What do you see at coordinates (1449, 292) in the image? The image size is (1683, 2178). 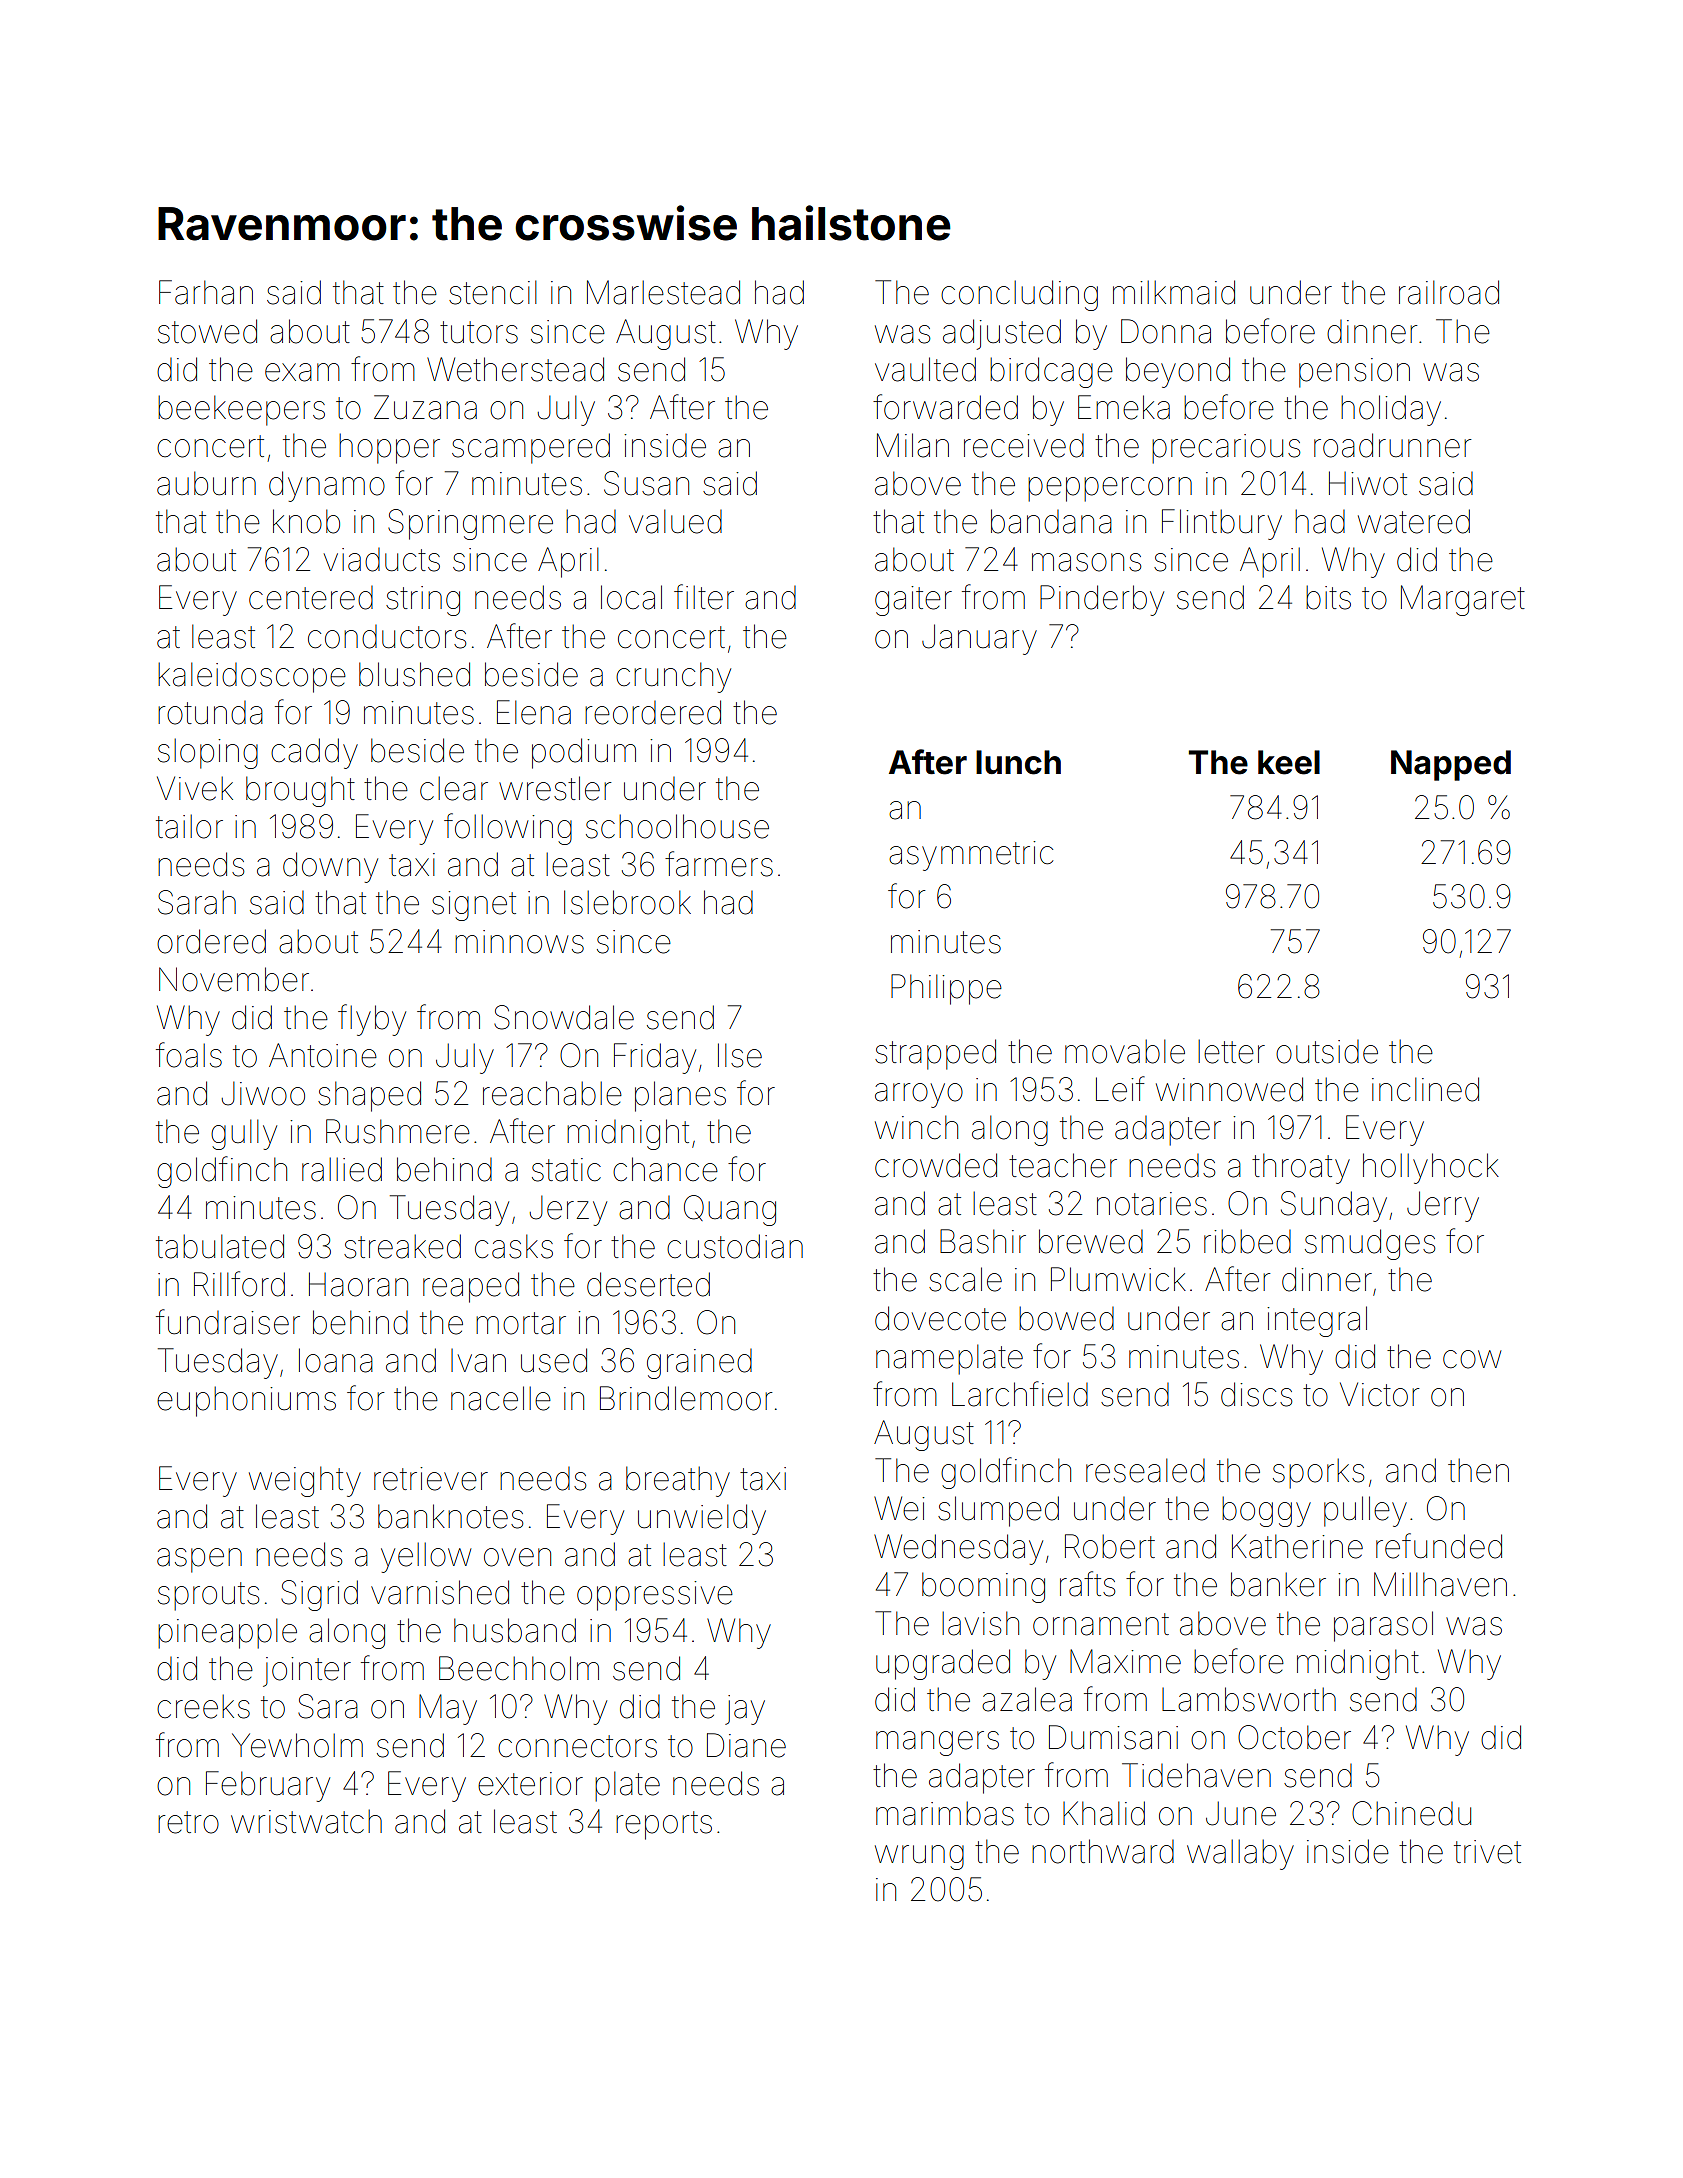 I see `railroad` at bounding box center [1449, 292].
